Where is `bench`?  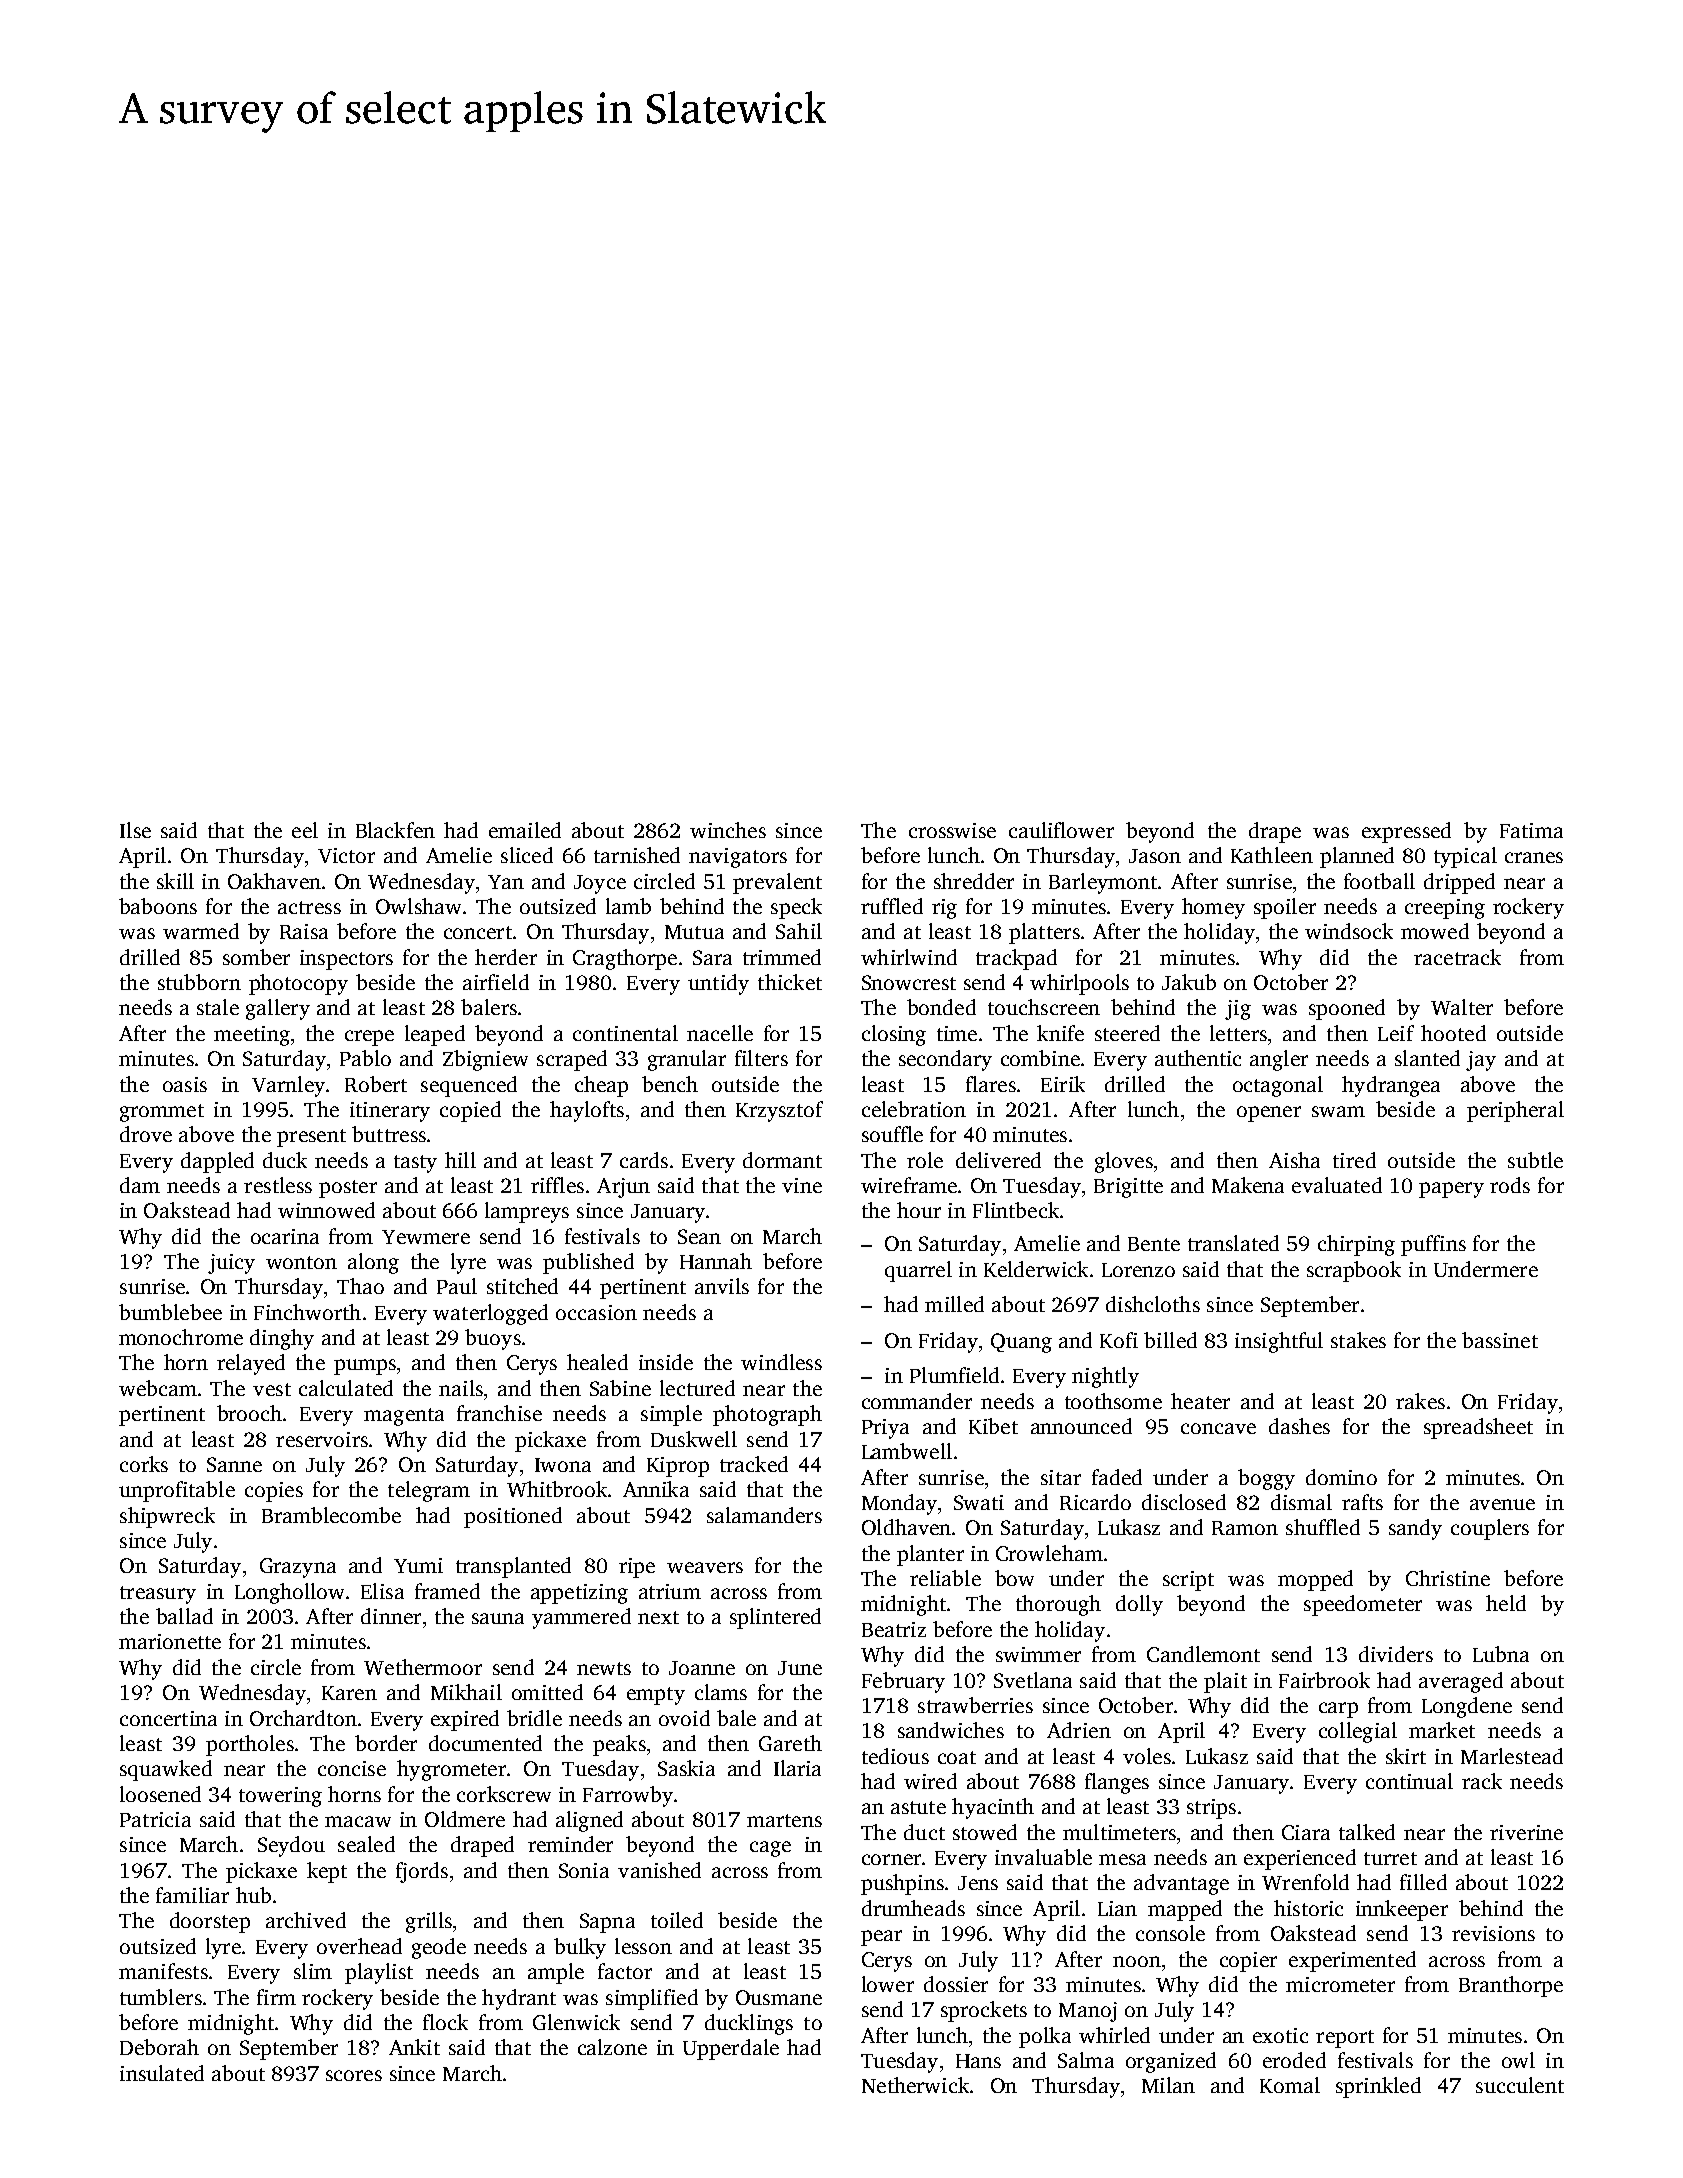
bench is located at coordinates (670, 1084).
